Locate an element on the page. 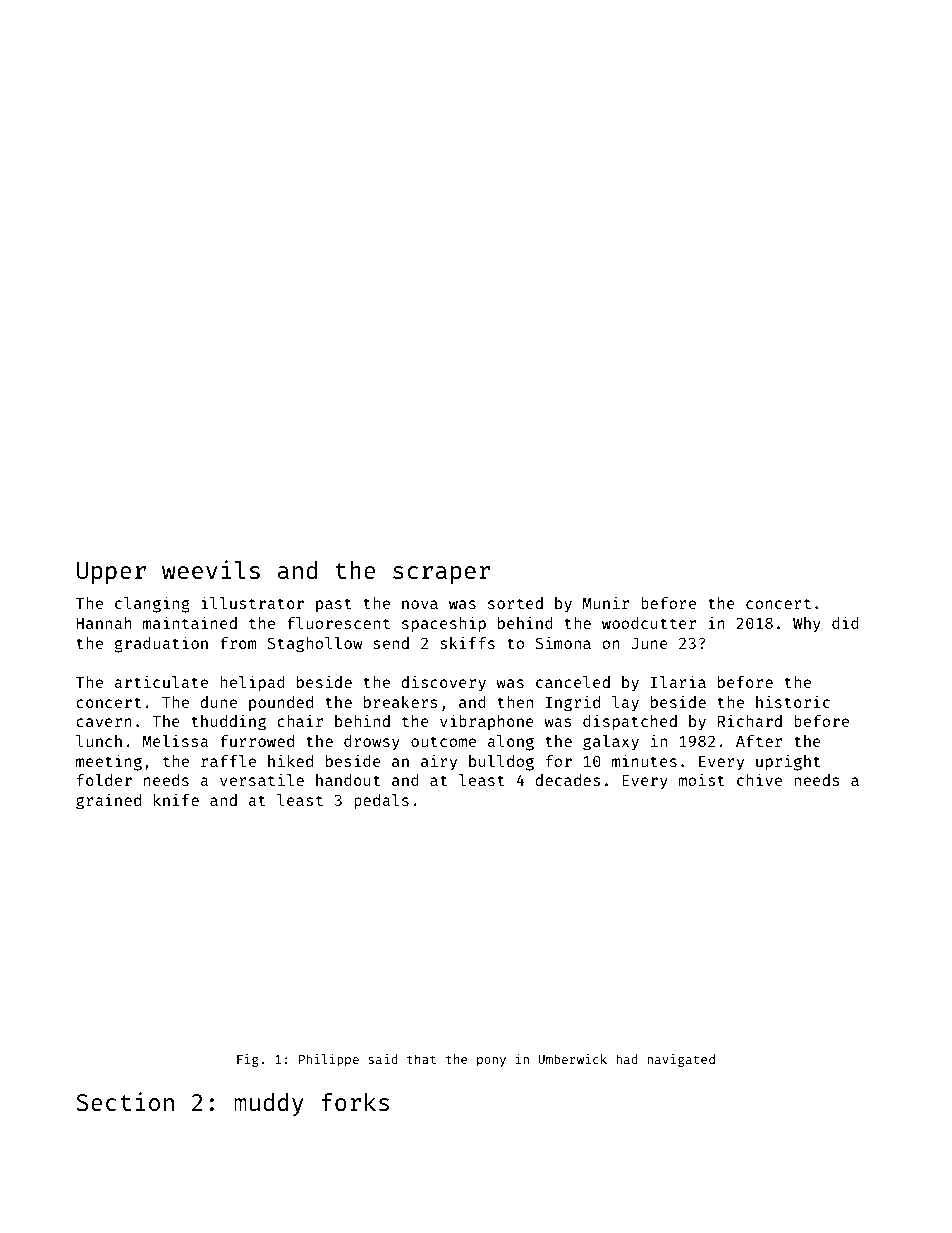  knife is located at coordinates (176, 799).
